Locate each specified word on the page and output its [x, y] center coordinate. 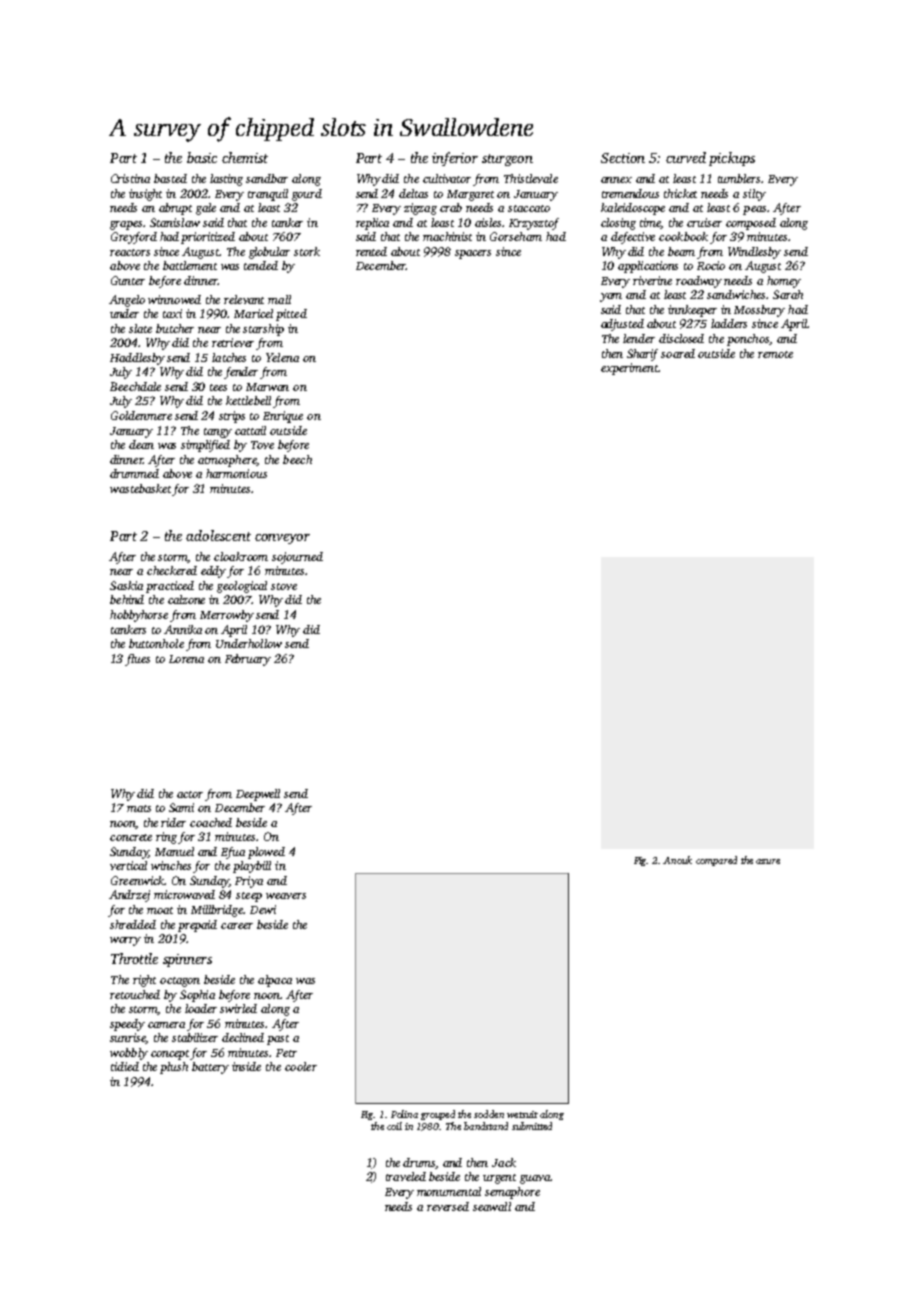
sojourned [297, 558]
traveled [406, 1176]
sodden [489, 1114]
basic [202, 157]
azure [768, 861]
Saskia [126, 585]
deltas [413, 193]
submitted [532, 1126]
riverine [652, 280]
